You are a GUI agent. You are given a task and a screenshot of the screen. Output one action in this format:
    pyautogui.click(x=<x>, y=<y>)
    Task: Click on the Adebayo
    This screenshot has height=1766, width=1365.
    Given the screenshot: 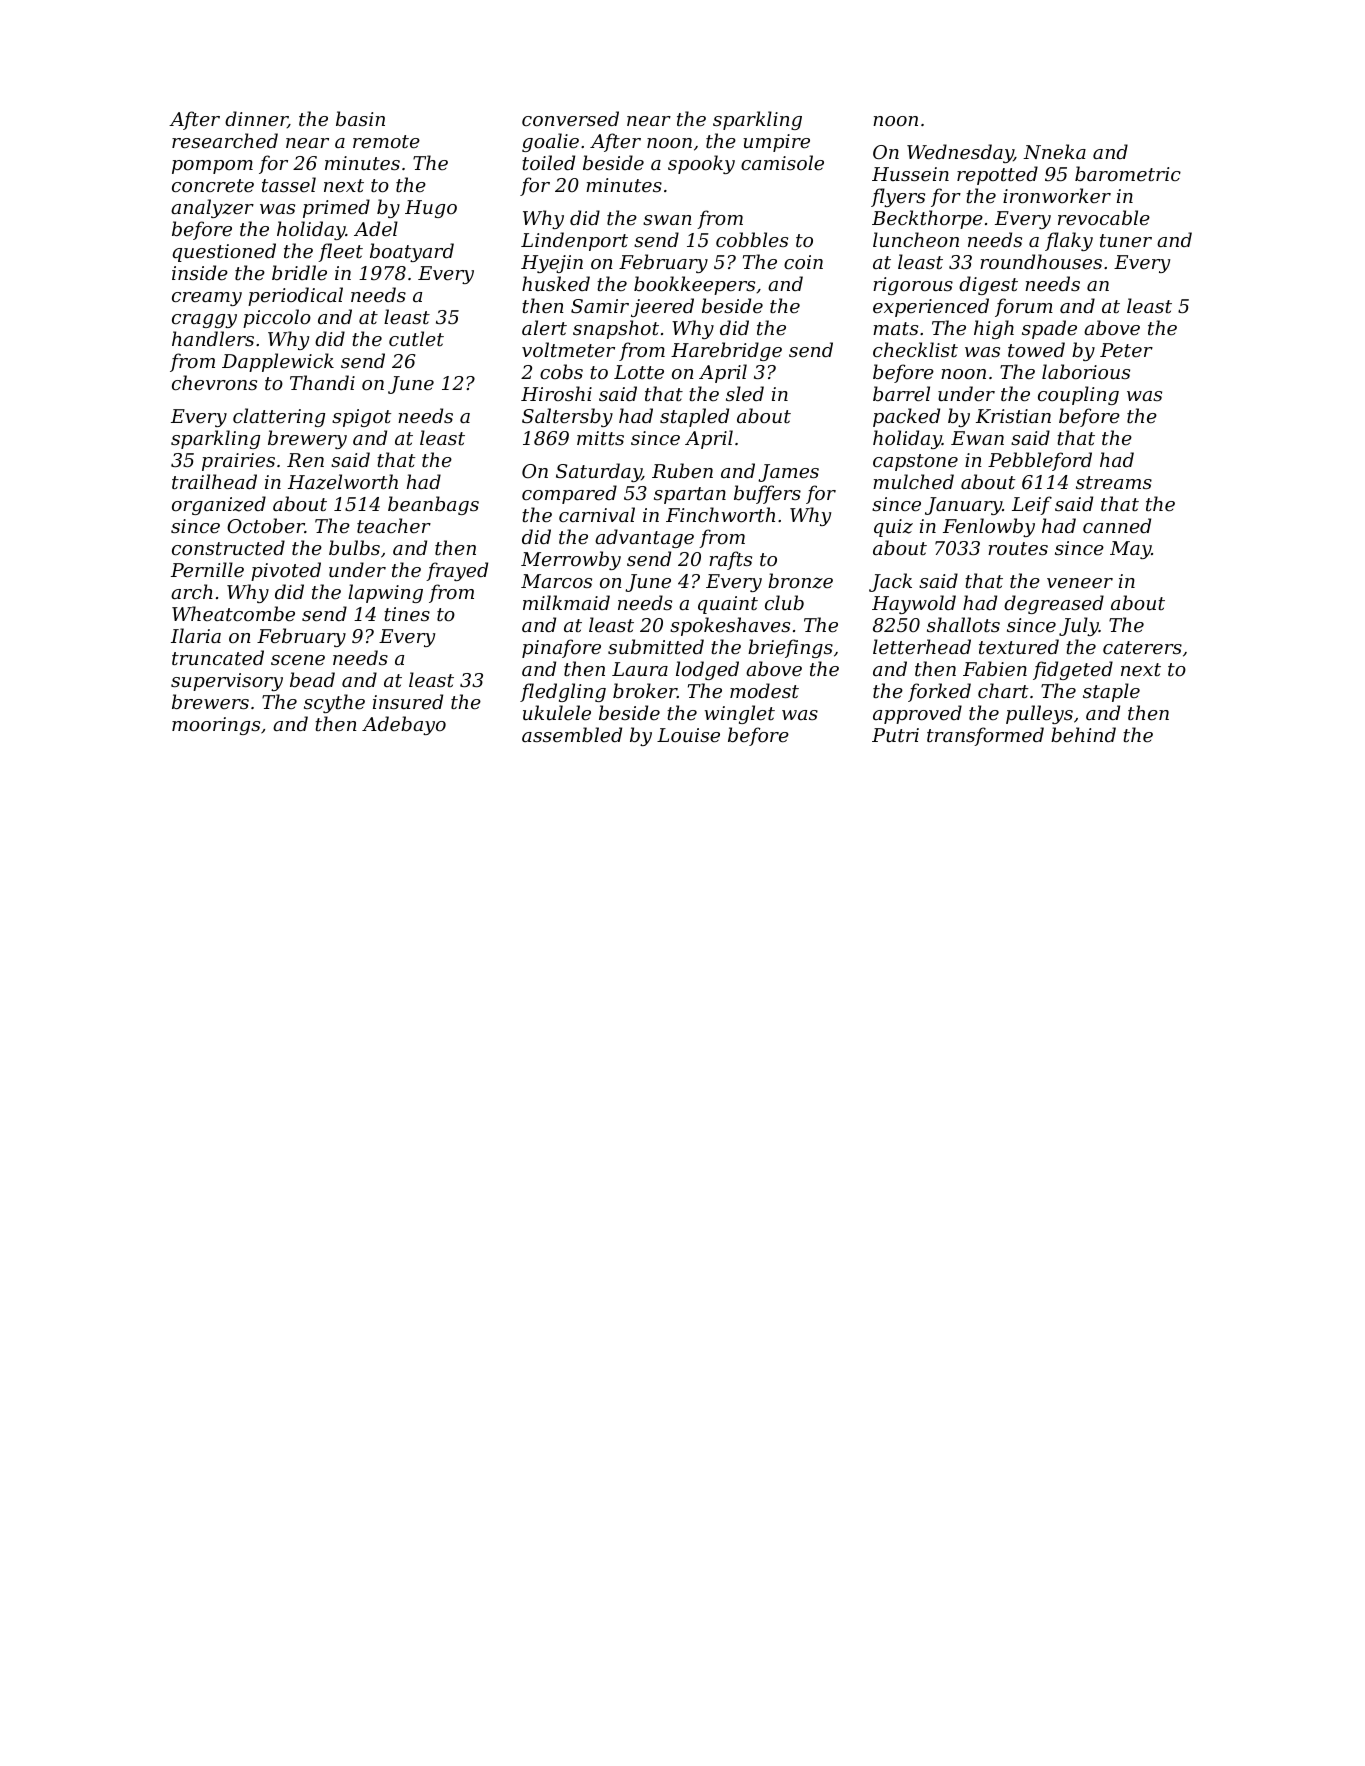 What is the action you would take?
    pyautogui.click(x=404, y=725)
